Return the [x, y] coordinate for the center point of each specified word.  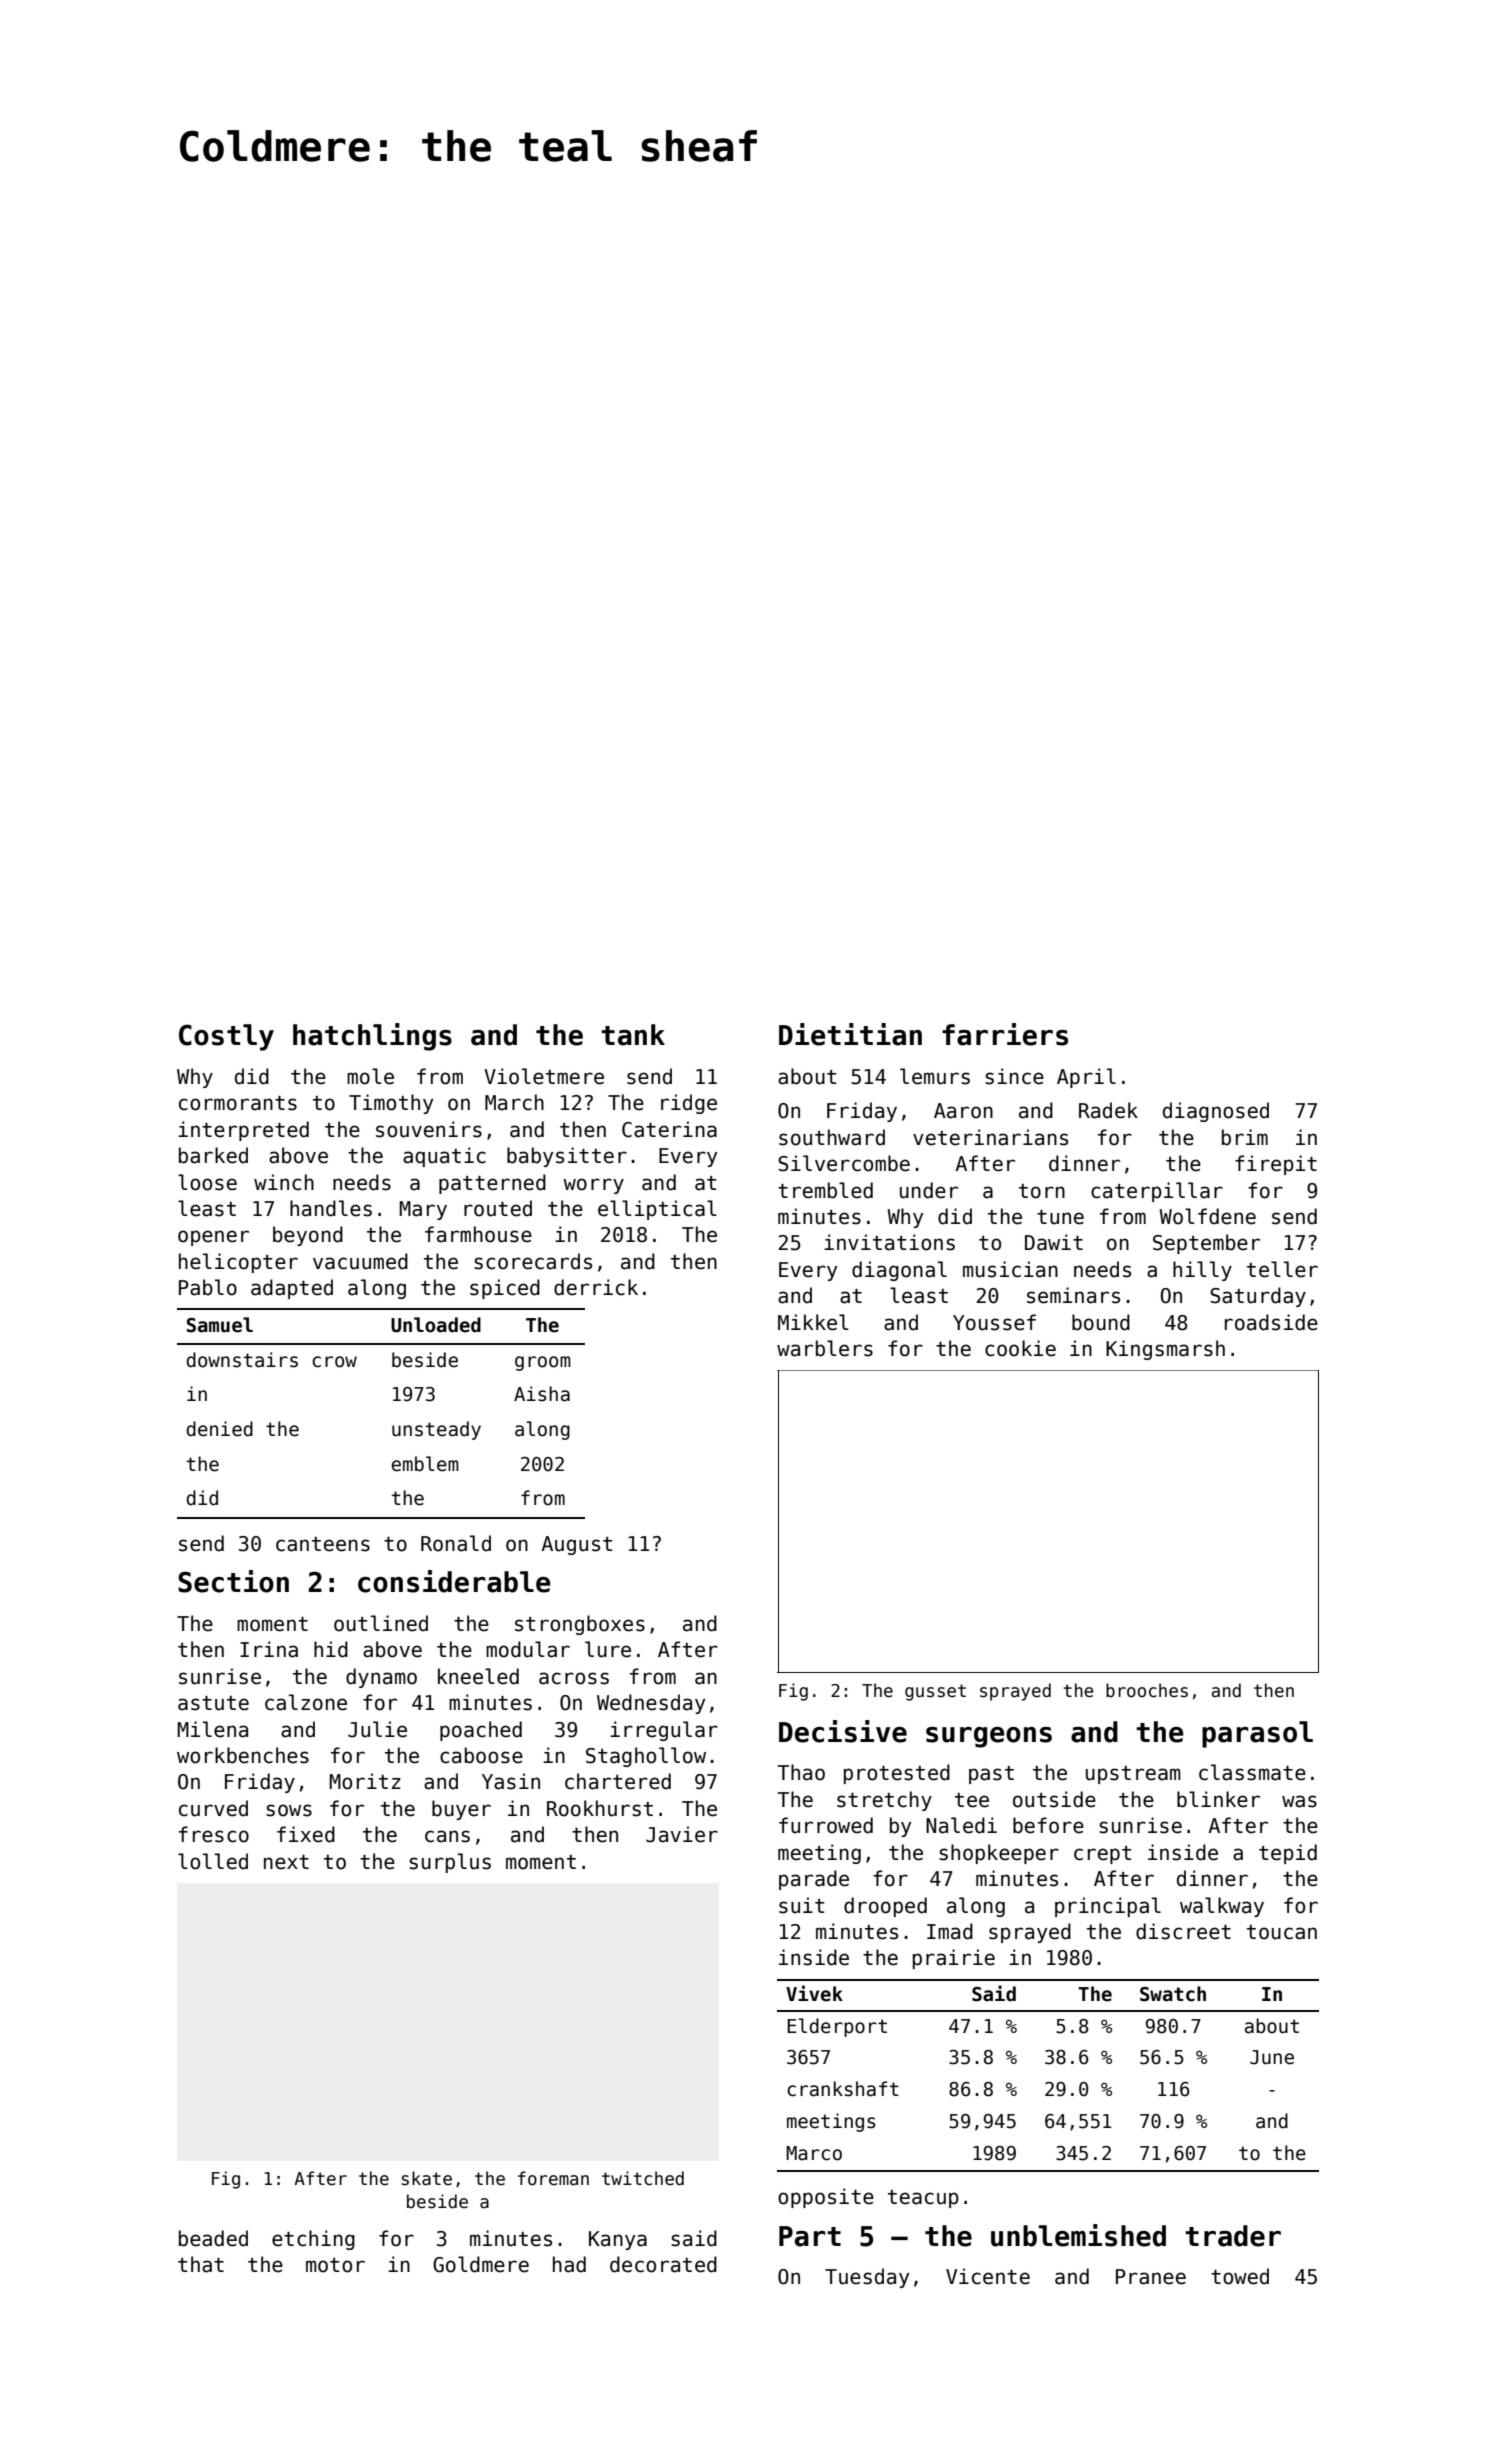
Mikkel [813, 1322]
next [286, 1862]
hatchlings [372, 1037]
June [1272, 2057]
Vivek [814, 1993]
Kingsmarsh [1165, 1350]
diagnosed [1216, 1112]
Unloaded [436, 1325]
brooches [1147, 1690]
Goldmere [481, 2264]
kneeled [478, 1676]
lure [608, 1649]
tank [633, 1035]
